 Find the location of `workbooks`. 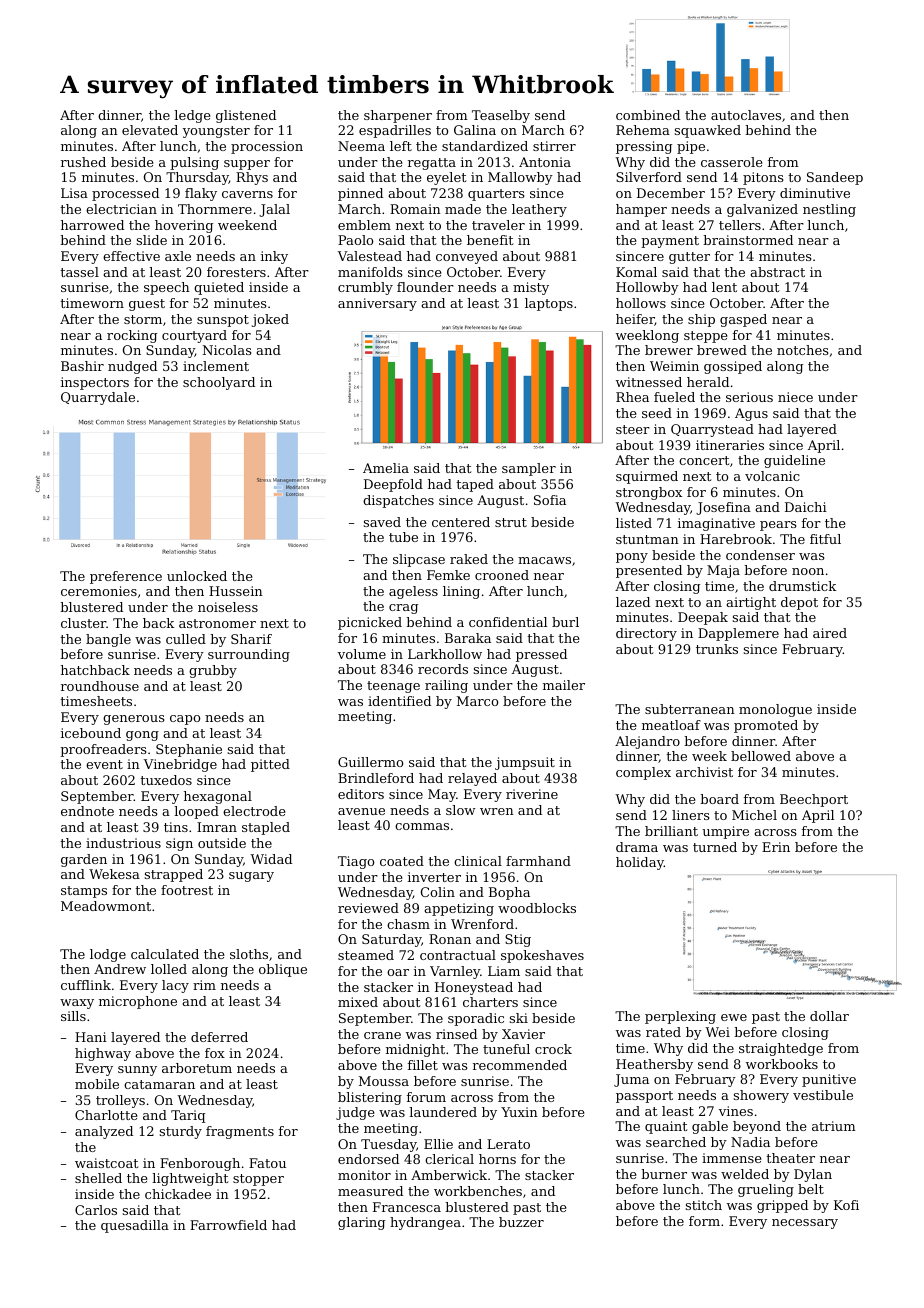

workbooks is located at coordinates (782, 1064).
